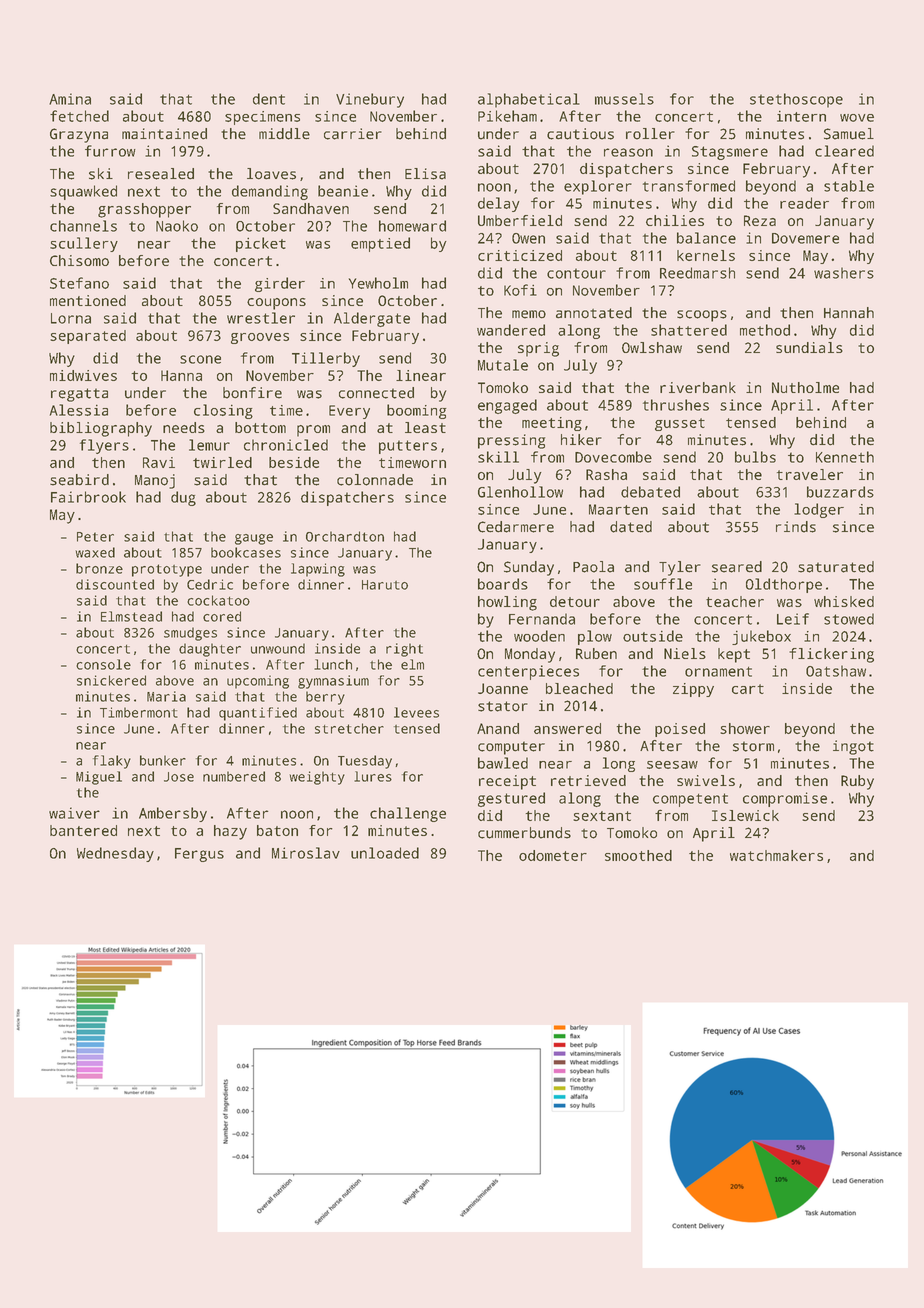 This screenshot has height=1308, width=924. Describe the element at coordinates (104, 446) in the screenshot. I see `flyers` at that location.
